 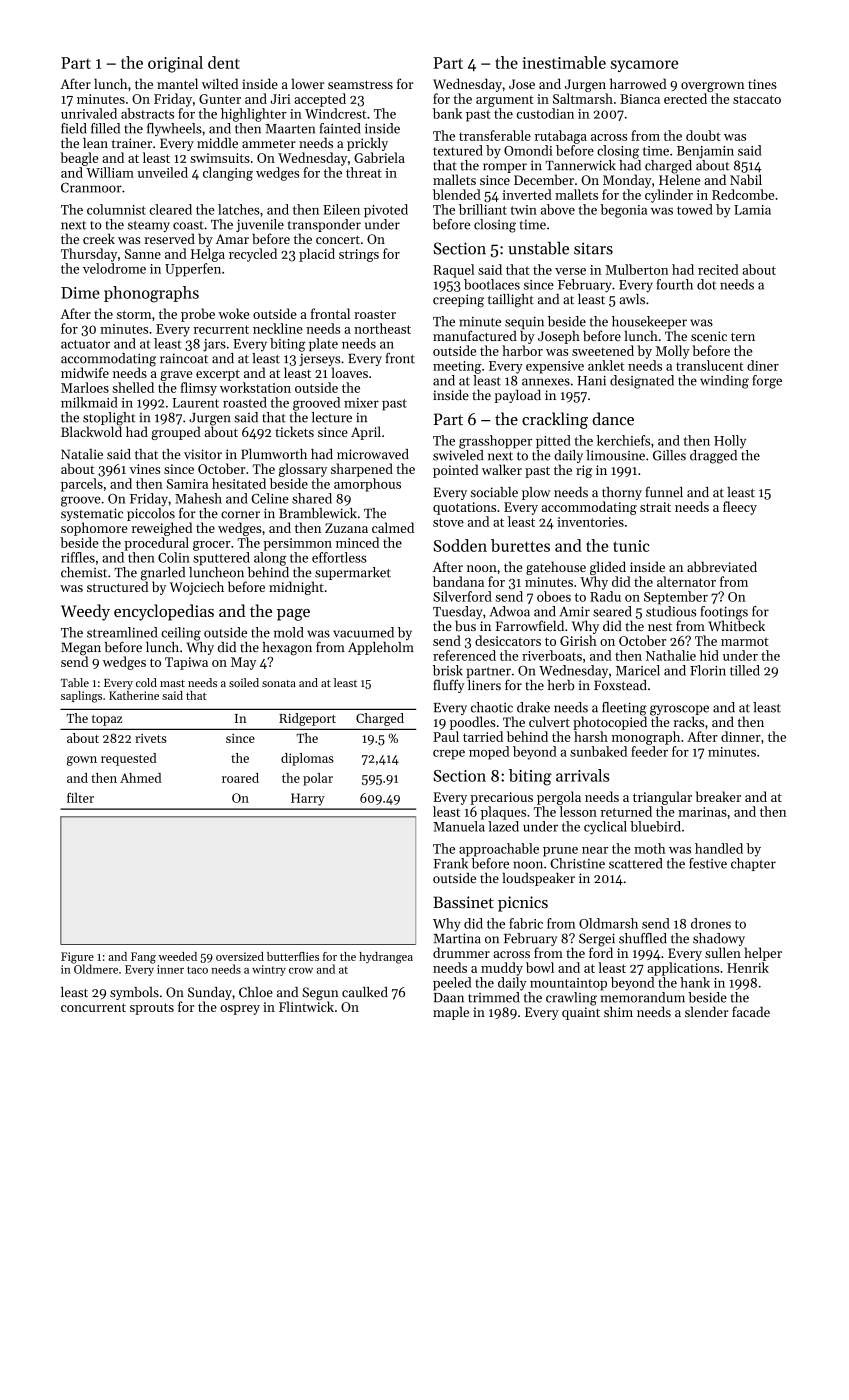 I want to click on saplings, so click(x=81, y=697).
